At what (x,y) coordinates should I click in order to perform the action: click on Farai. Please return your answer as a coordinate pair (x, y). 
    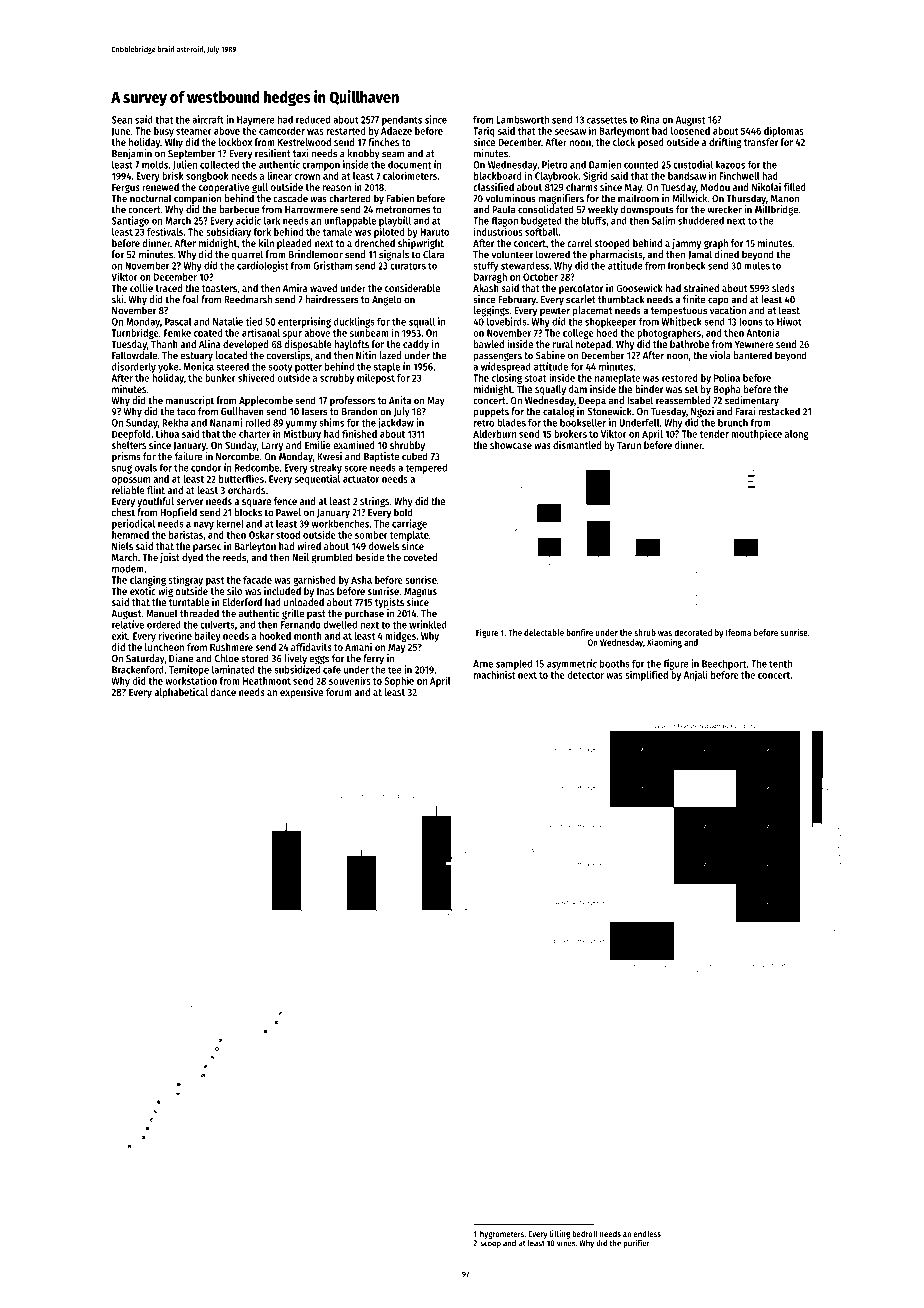
    Looking at the image, I should click on (745, 411).
